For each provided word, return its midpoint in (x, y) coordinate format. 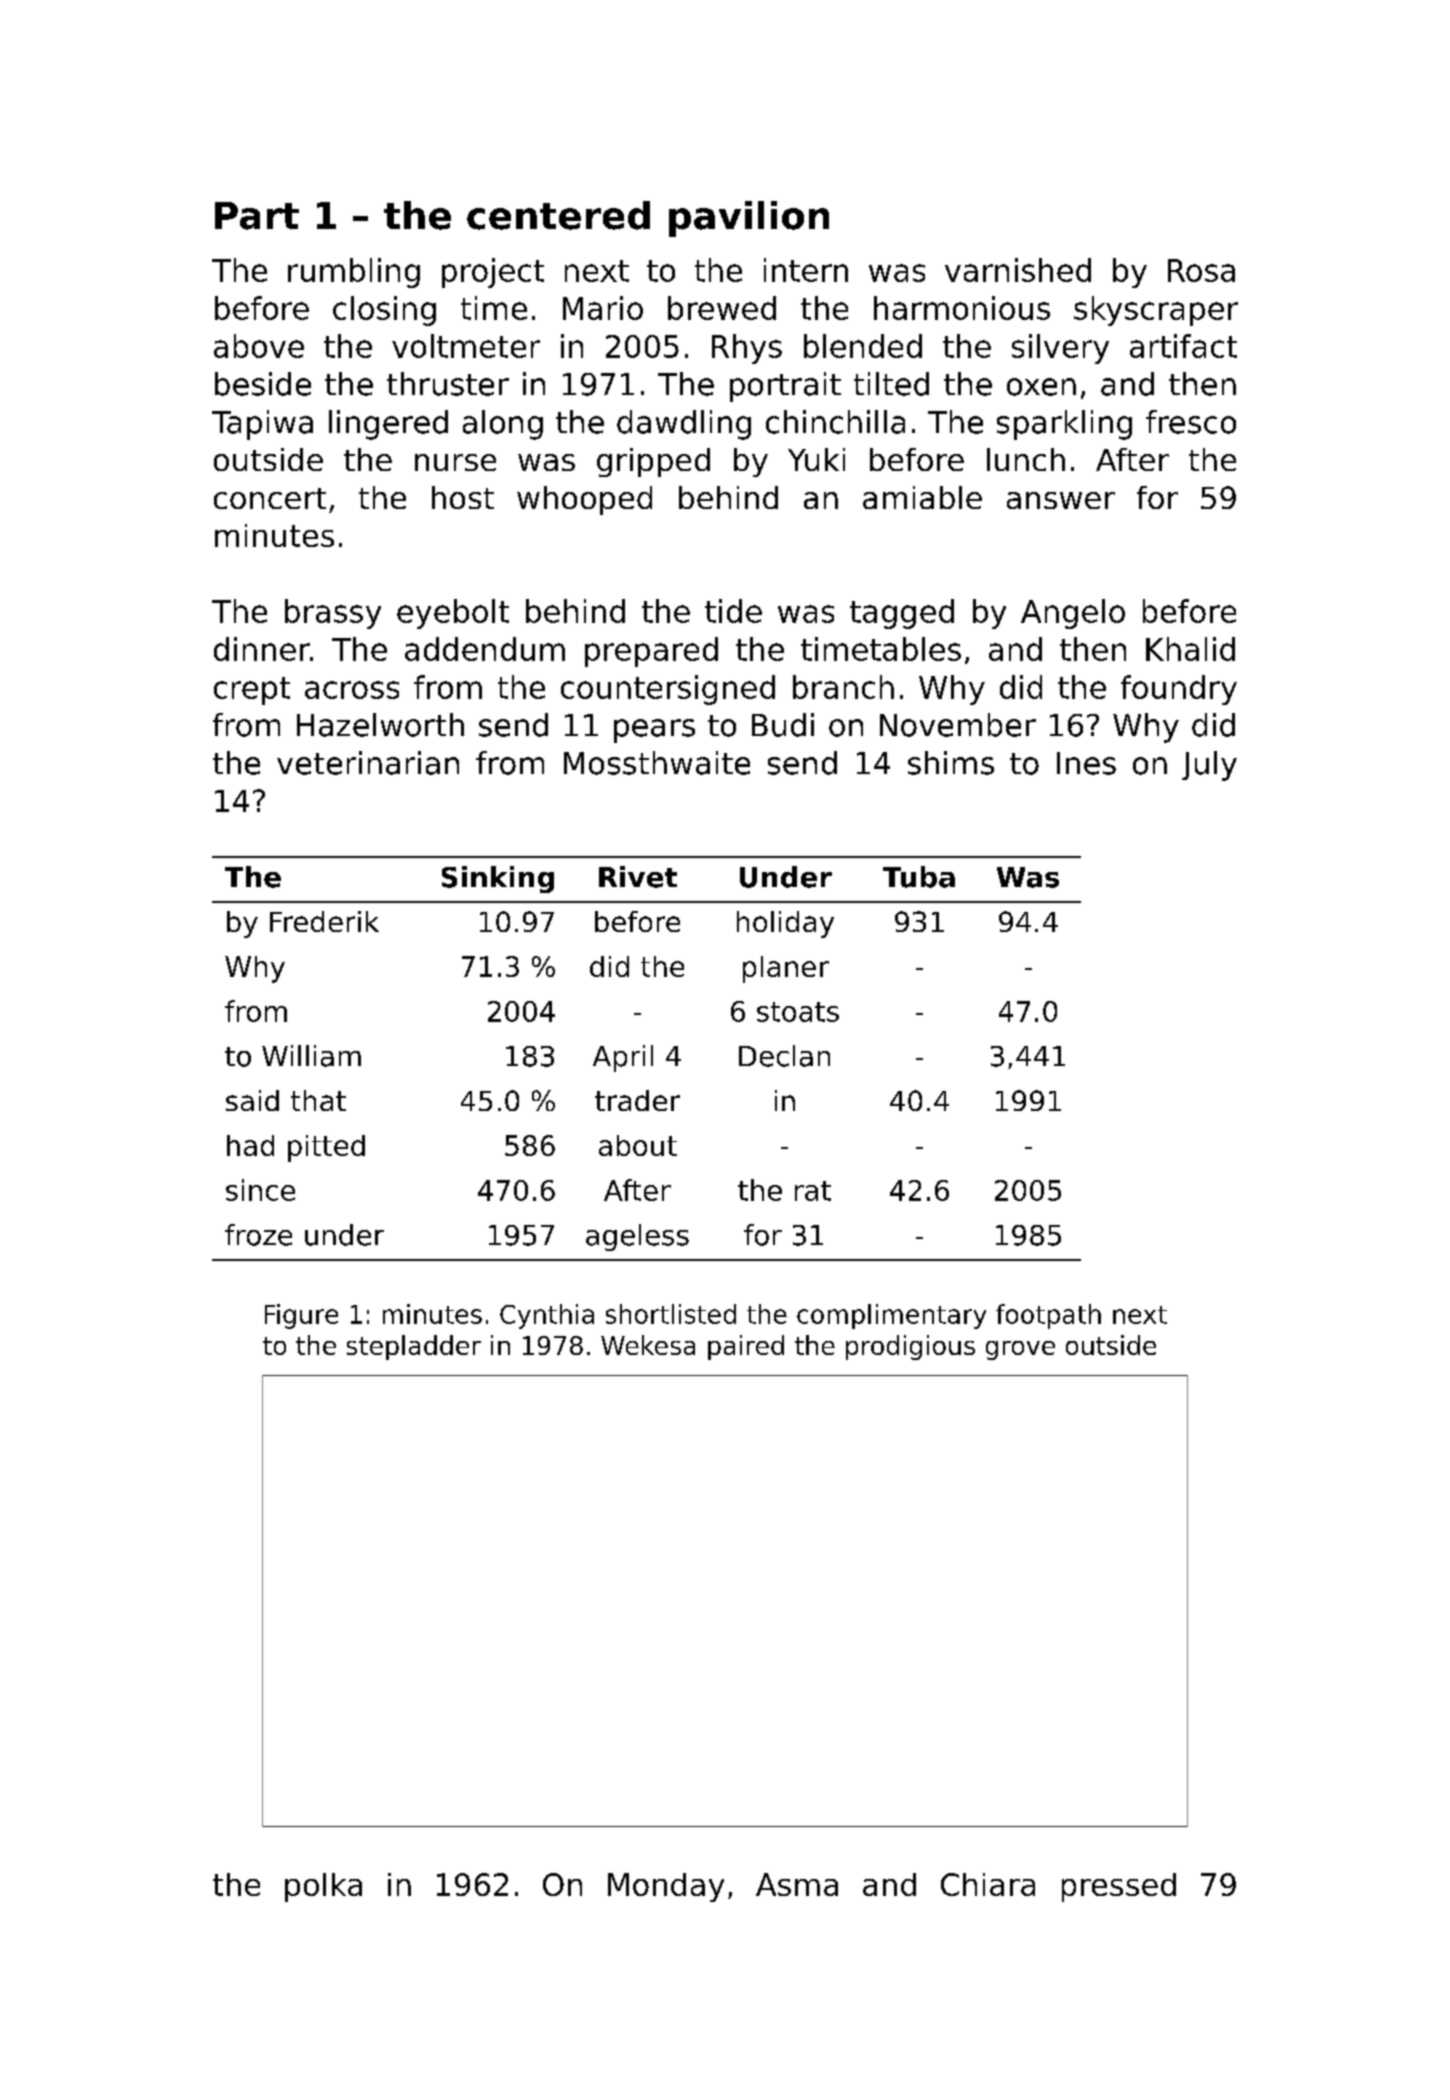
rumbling (354, 273)
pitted (326, 1148)
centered (558, 215)
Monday (666, 1887)
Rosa (1201, 270)
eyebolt (453, 614)
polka (323, 1887)
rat (813, 1191)
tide (733, 611)
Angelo (1073, 614)
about (638, 1145)
